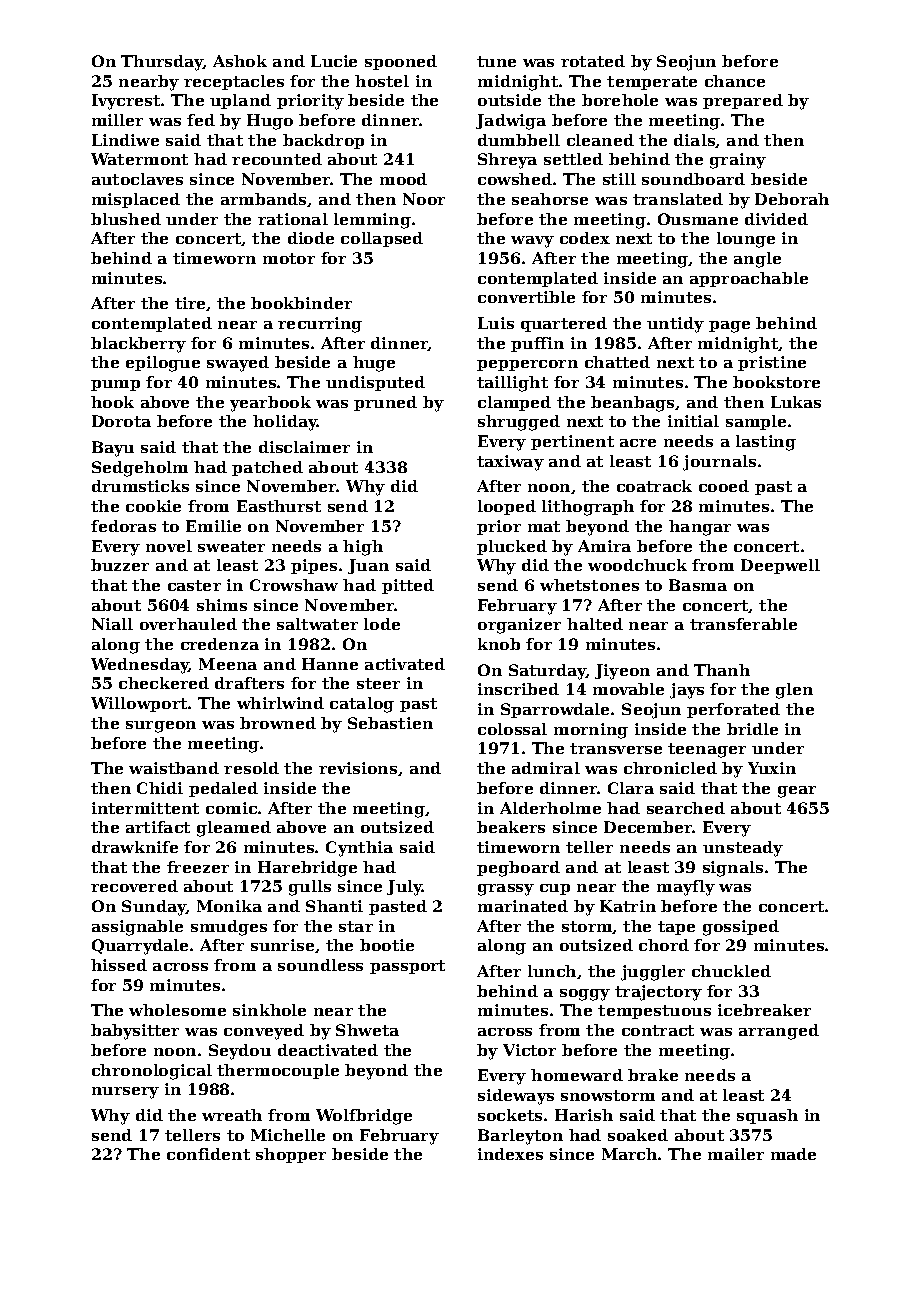 Image resolution: width=924 pixels, height=1314 pixels. Describe the element at coordinates (652, 83) in the screenshot. I see `temperate` at that location.
